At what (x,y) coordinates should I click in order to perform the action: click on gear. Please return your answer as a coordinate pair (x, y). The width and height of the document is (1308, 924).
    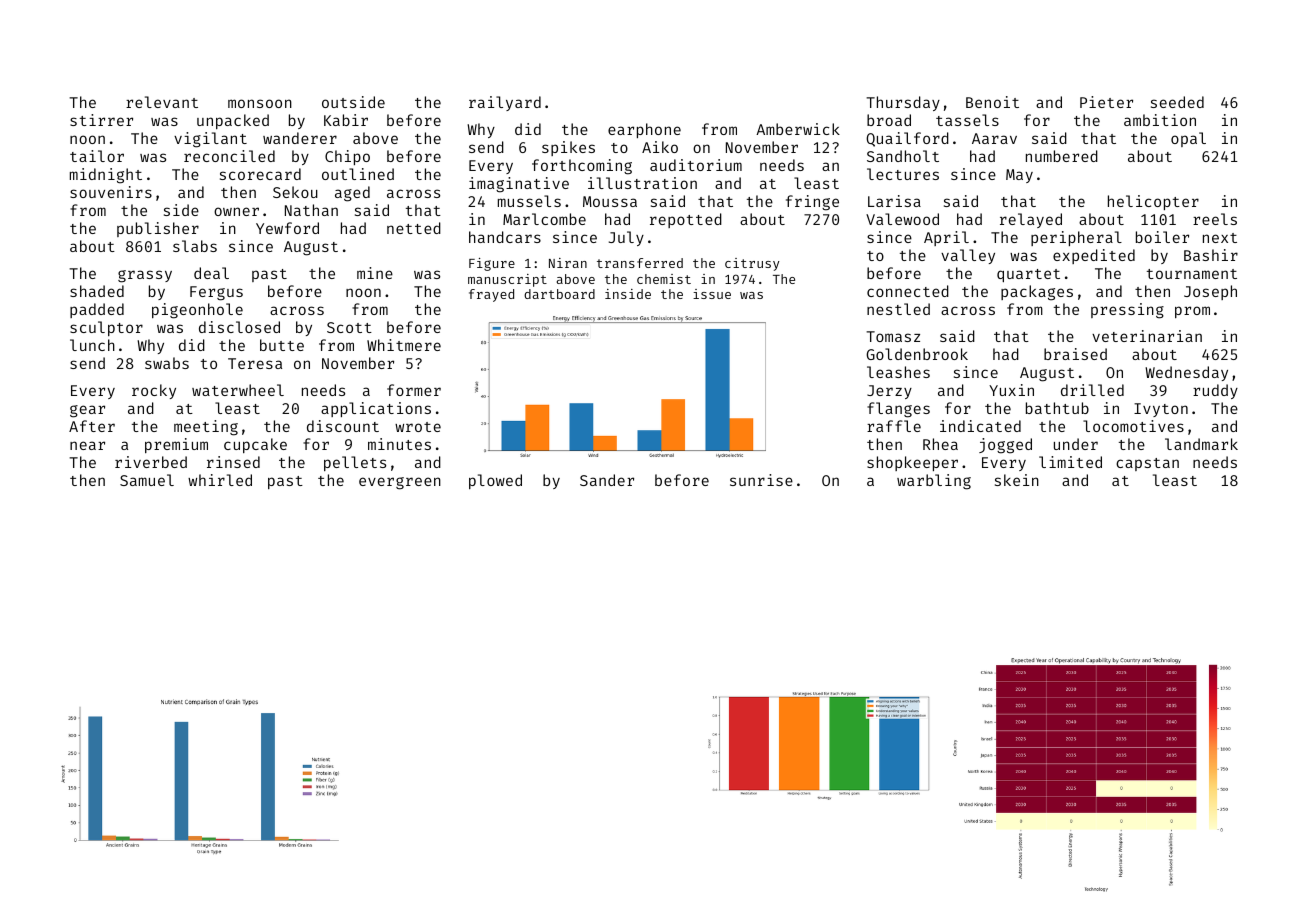
    Looking at the image, I should click on (87, 411).
